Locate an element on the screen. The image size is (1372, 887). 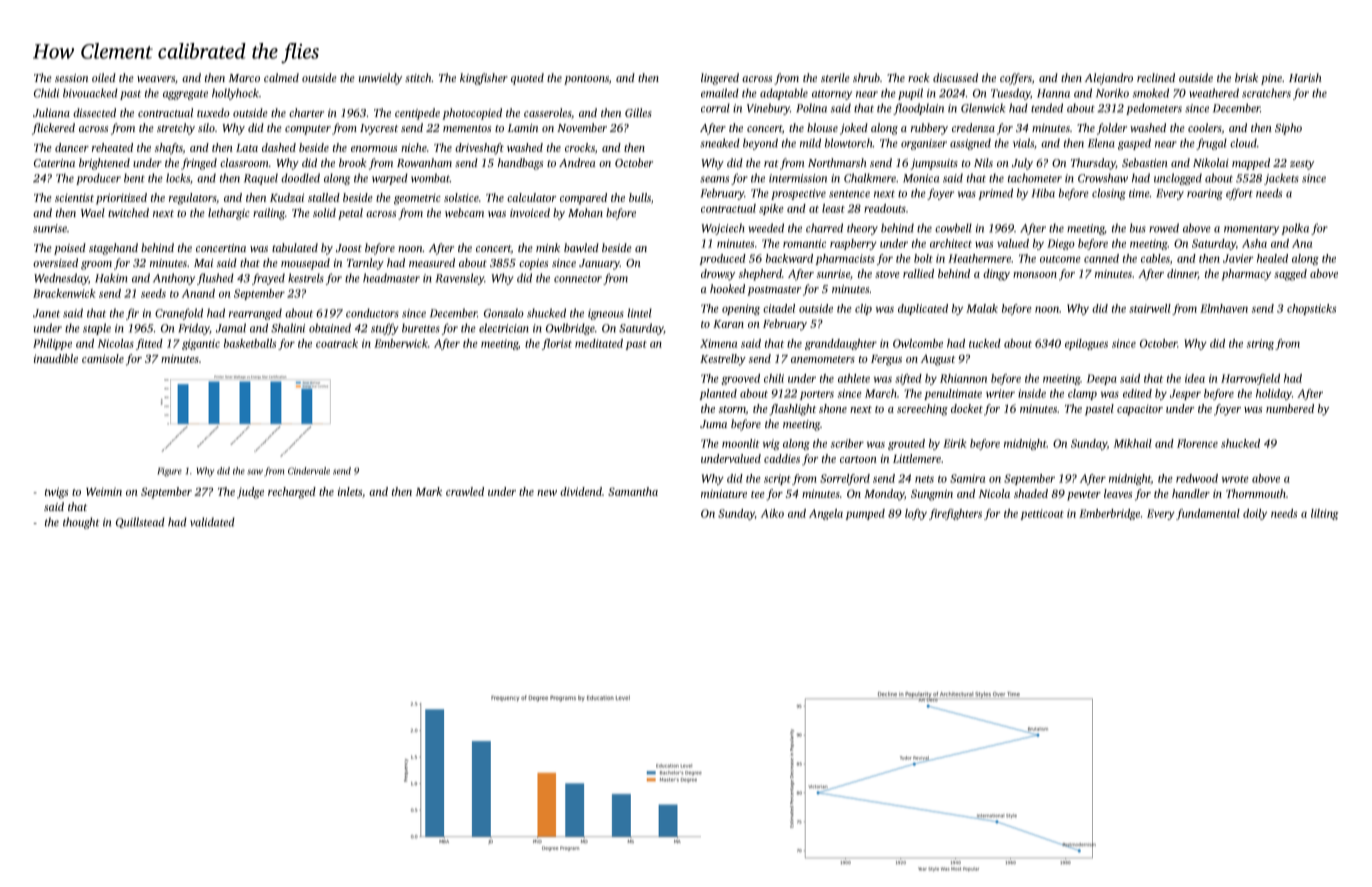
inlets is located at coordinates (350, 491).
